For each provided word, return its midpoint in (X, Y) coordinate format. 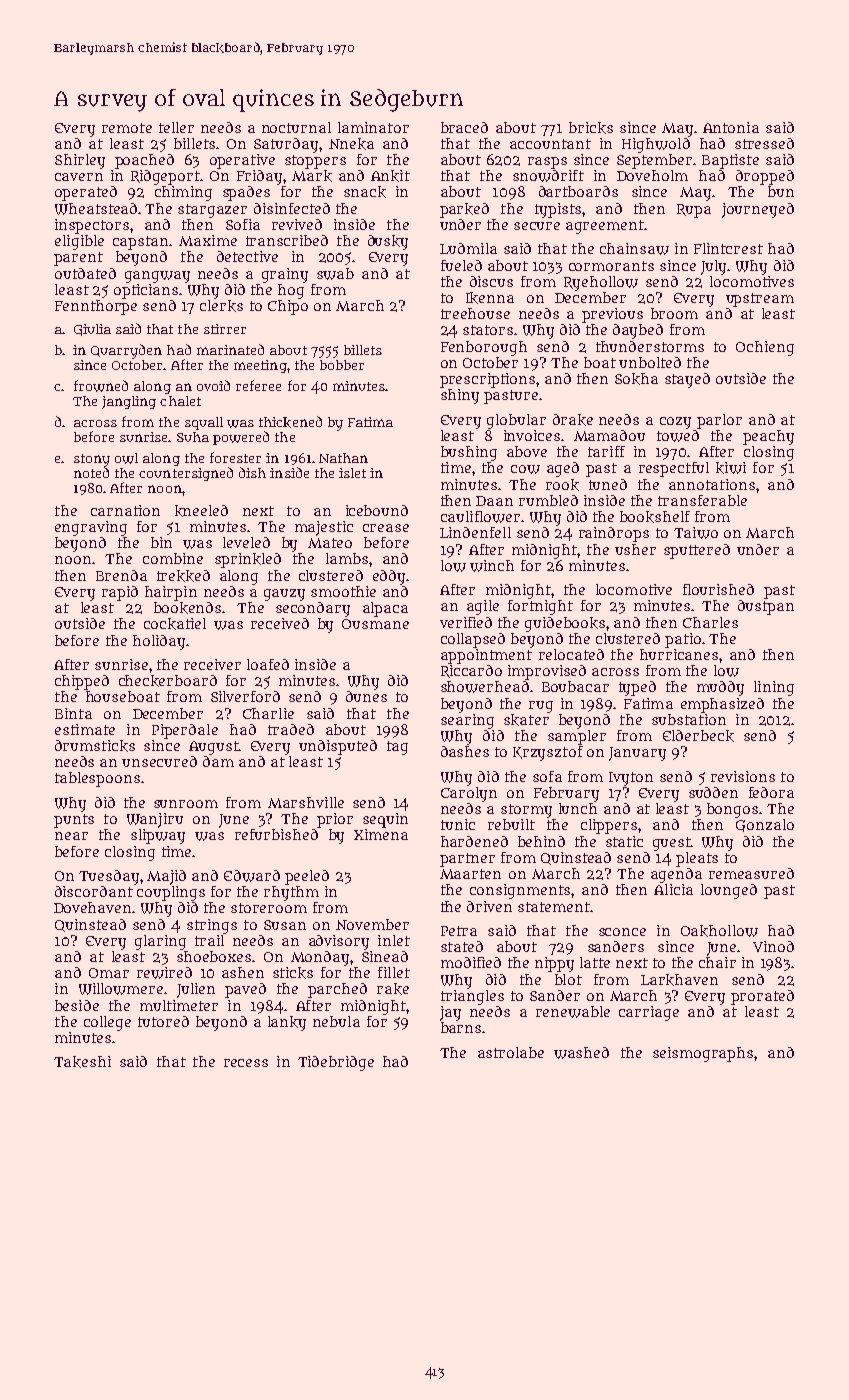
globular (516, 421)
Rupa (694, 211)
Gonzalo (765, 825)
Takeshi (82, 1062)
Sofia (243, 224)
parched (337, 990)
